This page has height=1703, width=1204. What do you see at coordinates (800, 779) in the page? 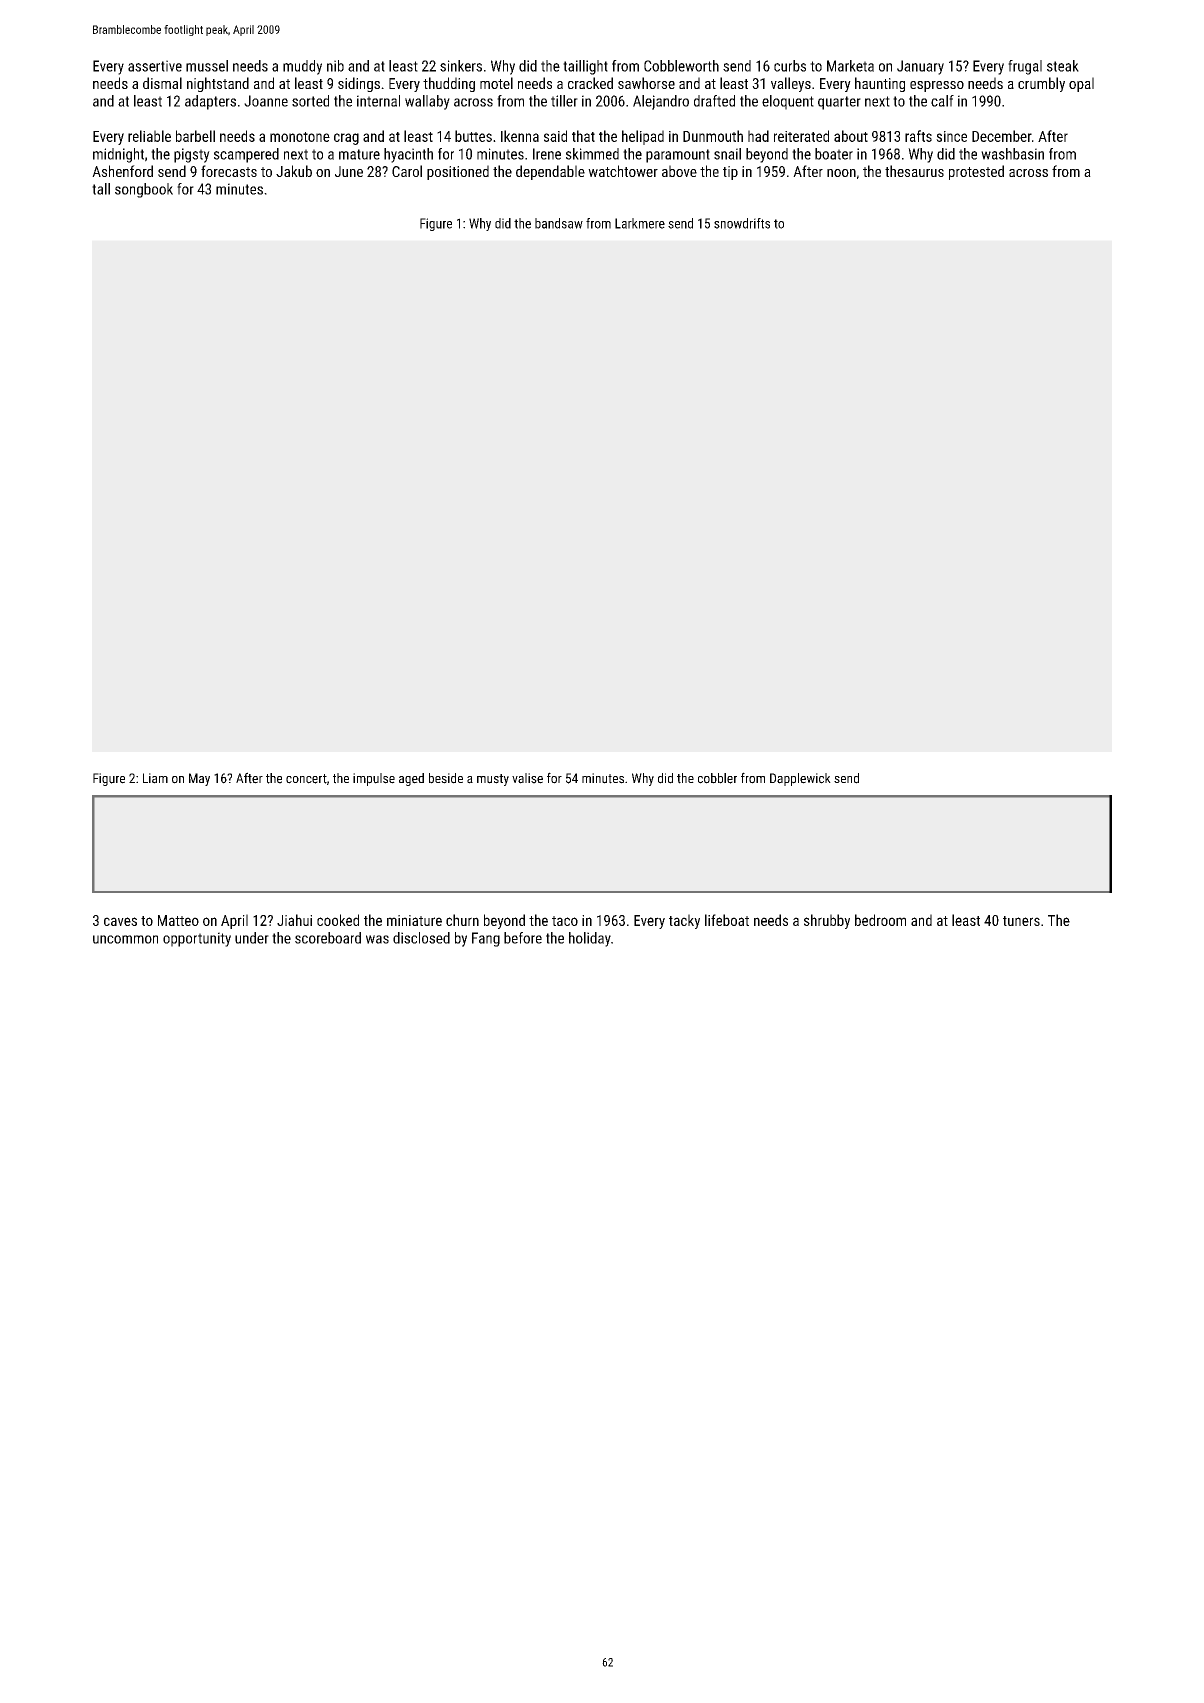
I see `Dapplewick` at bounding box center [800, 779].
